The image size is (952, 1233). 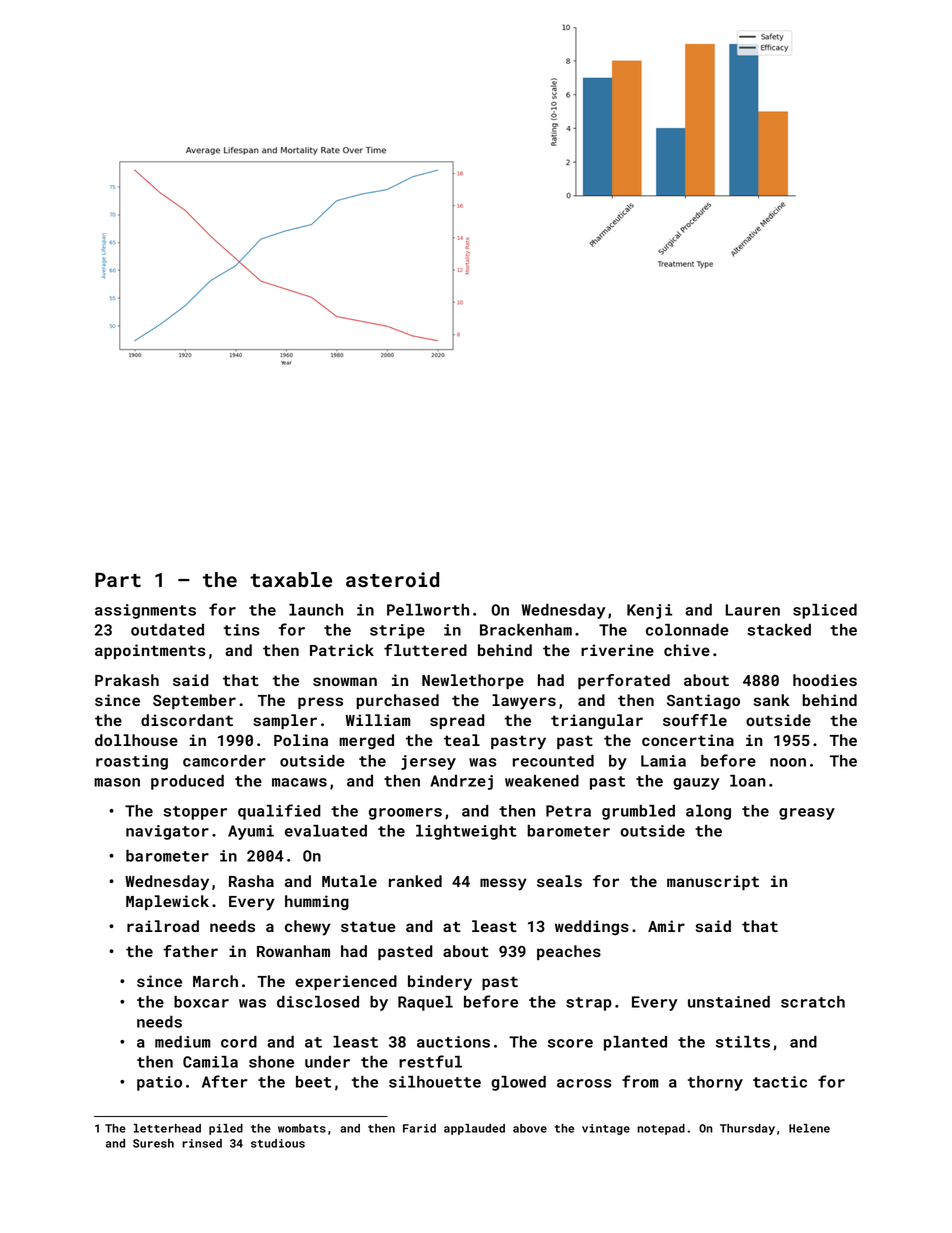 What do you see at coordinates (807, 814) in the screenshot?
I see `greasy` at bounding box center [807, 814].
